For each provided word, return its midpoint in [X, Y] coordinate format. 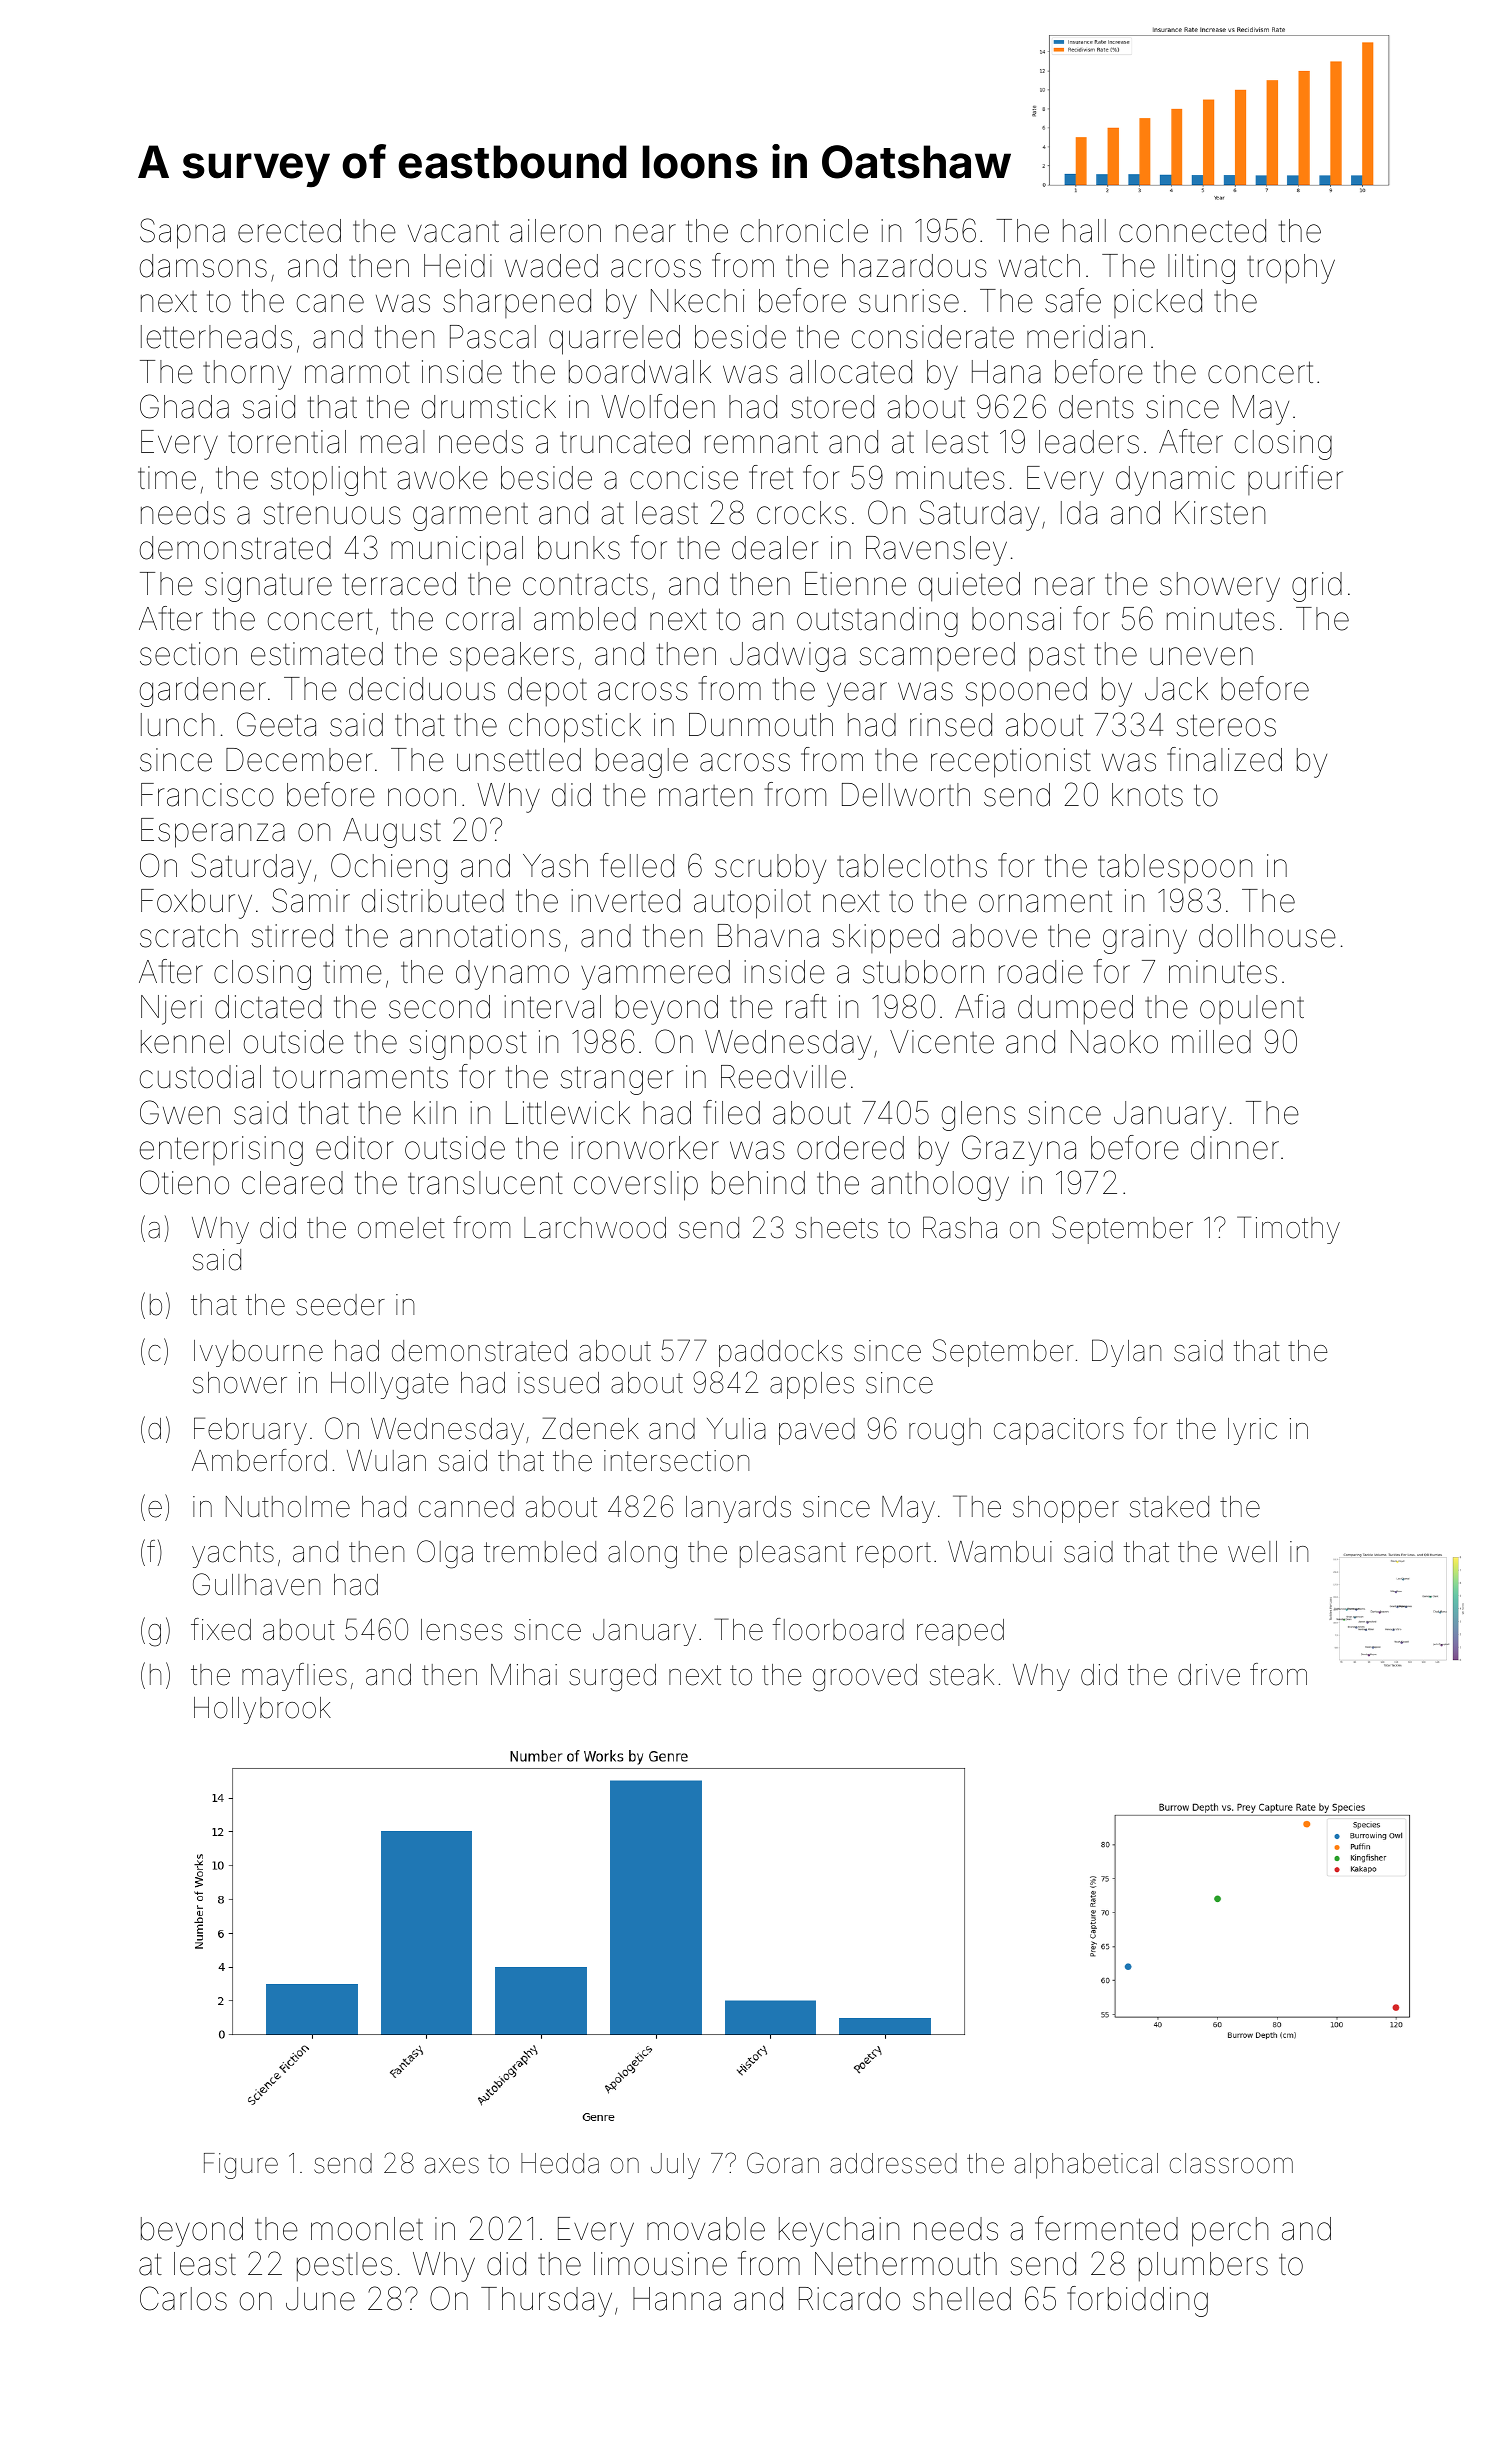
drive [1209, 1675]
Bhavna [768, 936]
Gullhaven [256, 1584]
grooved [865, 1678]
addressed [893, 2163]
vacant [453, 232]
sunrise [909, 301]
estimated [317, 654]
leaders [1089, 442]
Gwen [180, 1112]
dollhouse [1267, 936]
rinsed [951, 725]
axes [452, 2165]
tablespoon [1175, 868]
